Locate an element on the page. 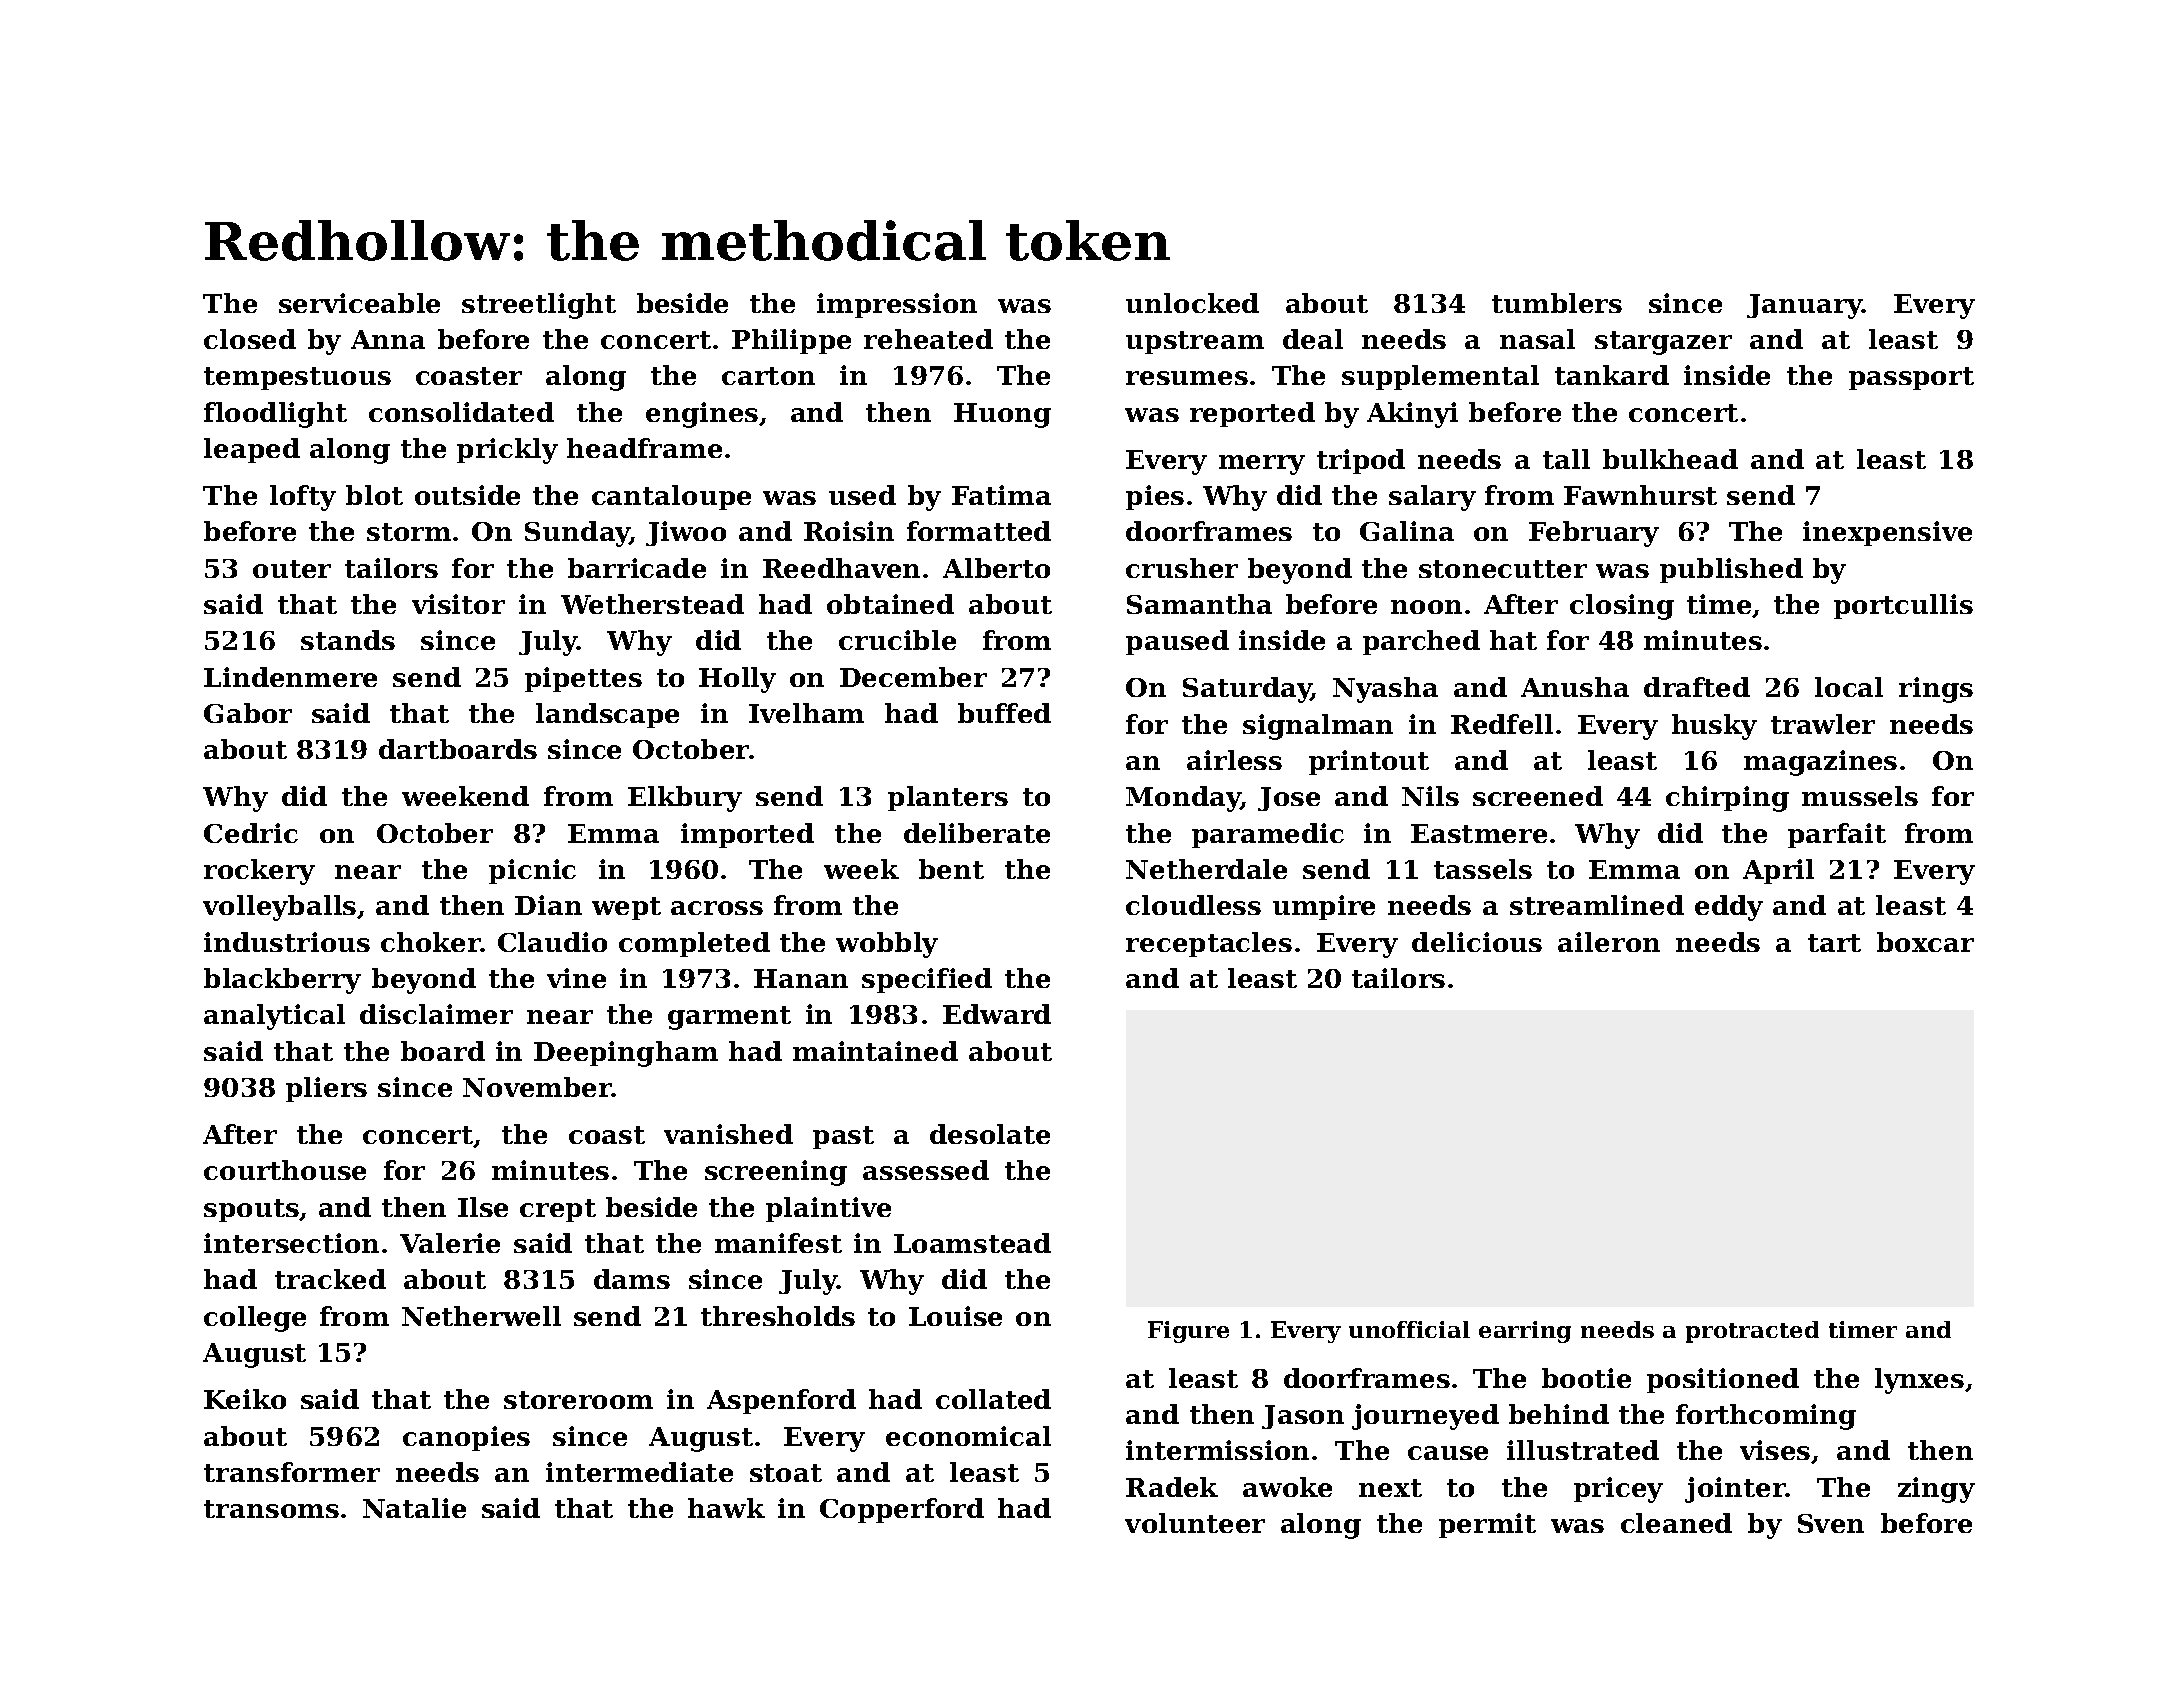 This page has width=2178, height=1683. visitor is located at coordinates (458, 604).
